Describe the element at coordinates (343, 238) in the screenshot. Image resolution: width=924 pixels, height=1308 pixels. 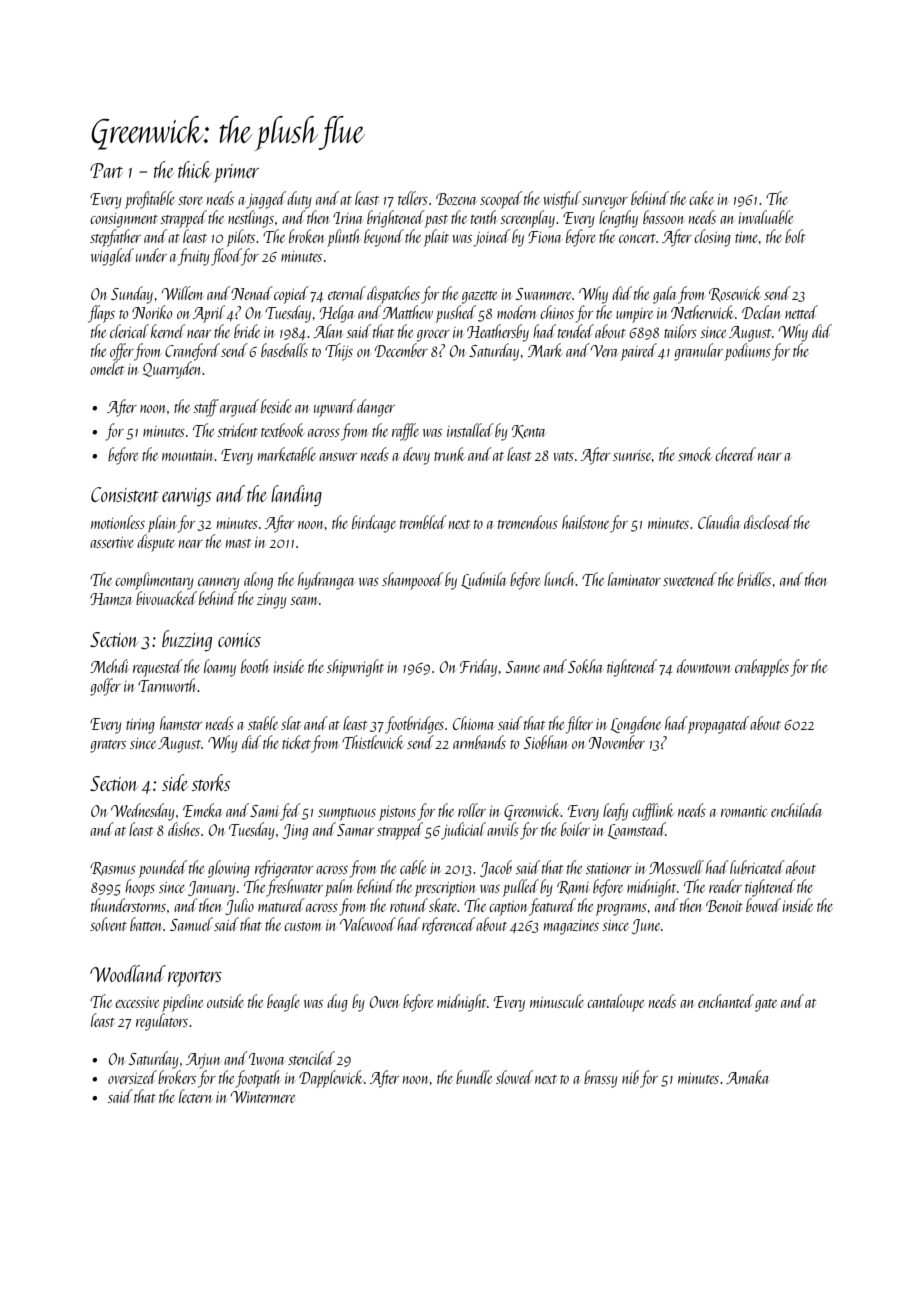
I see `plinth` at that location.
